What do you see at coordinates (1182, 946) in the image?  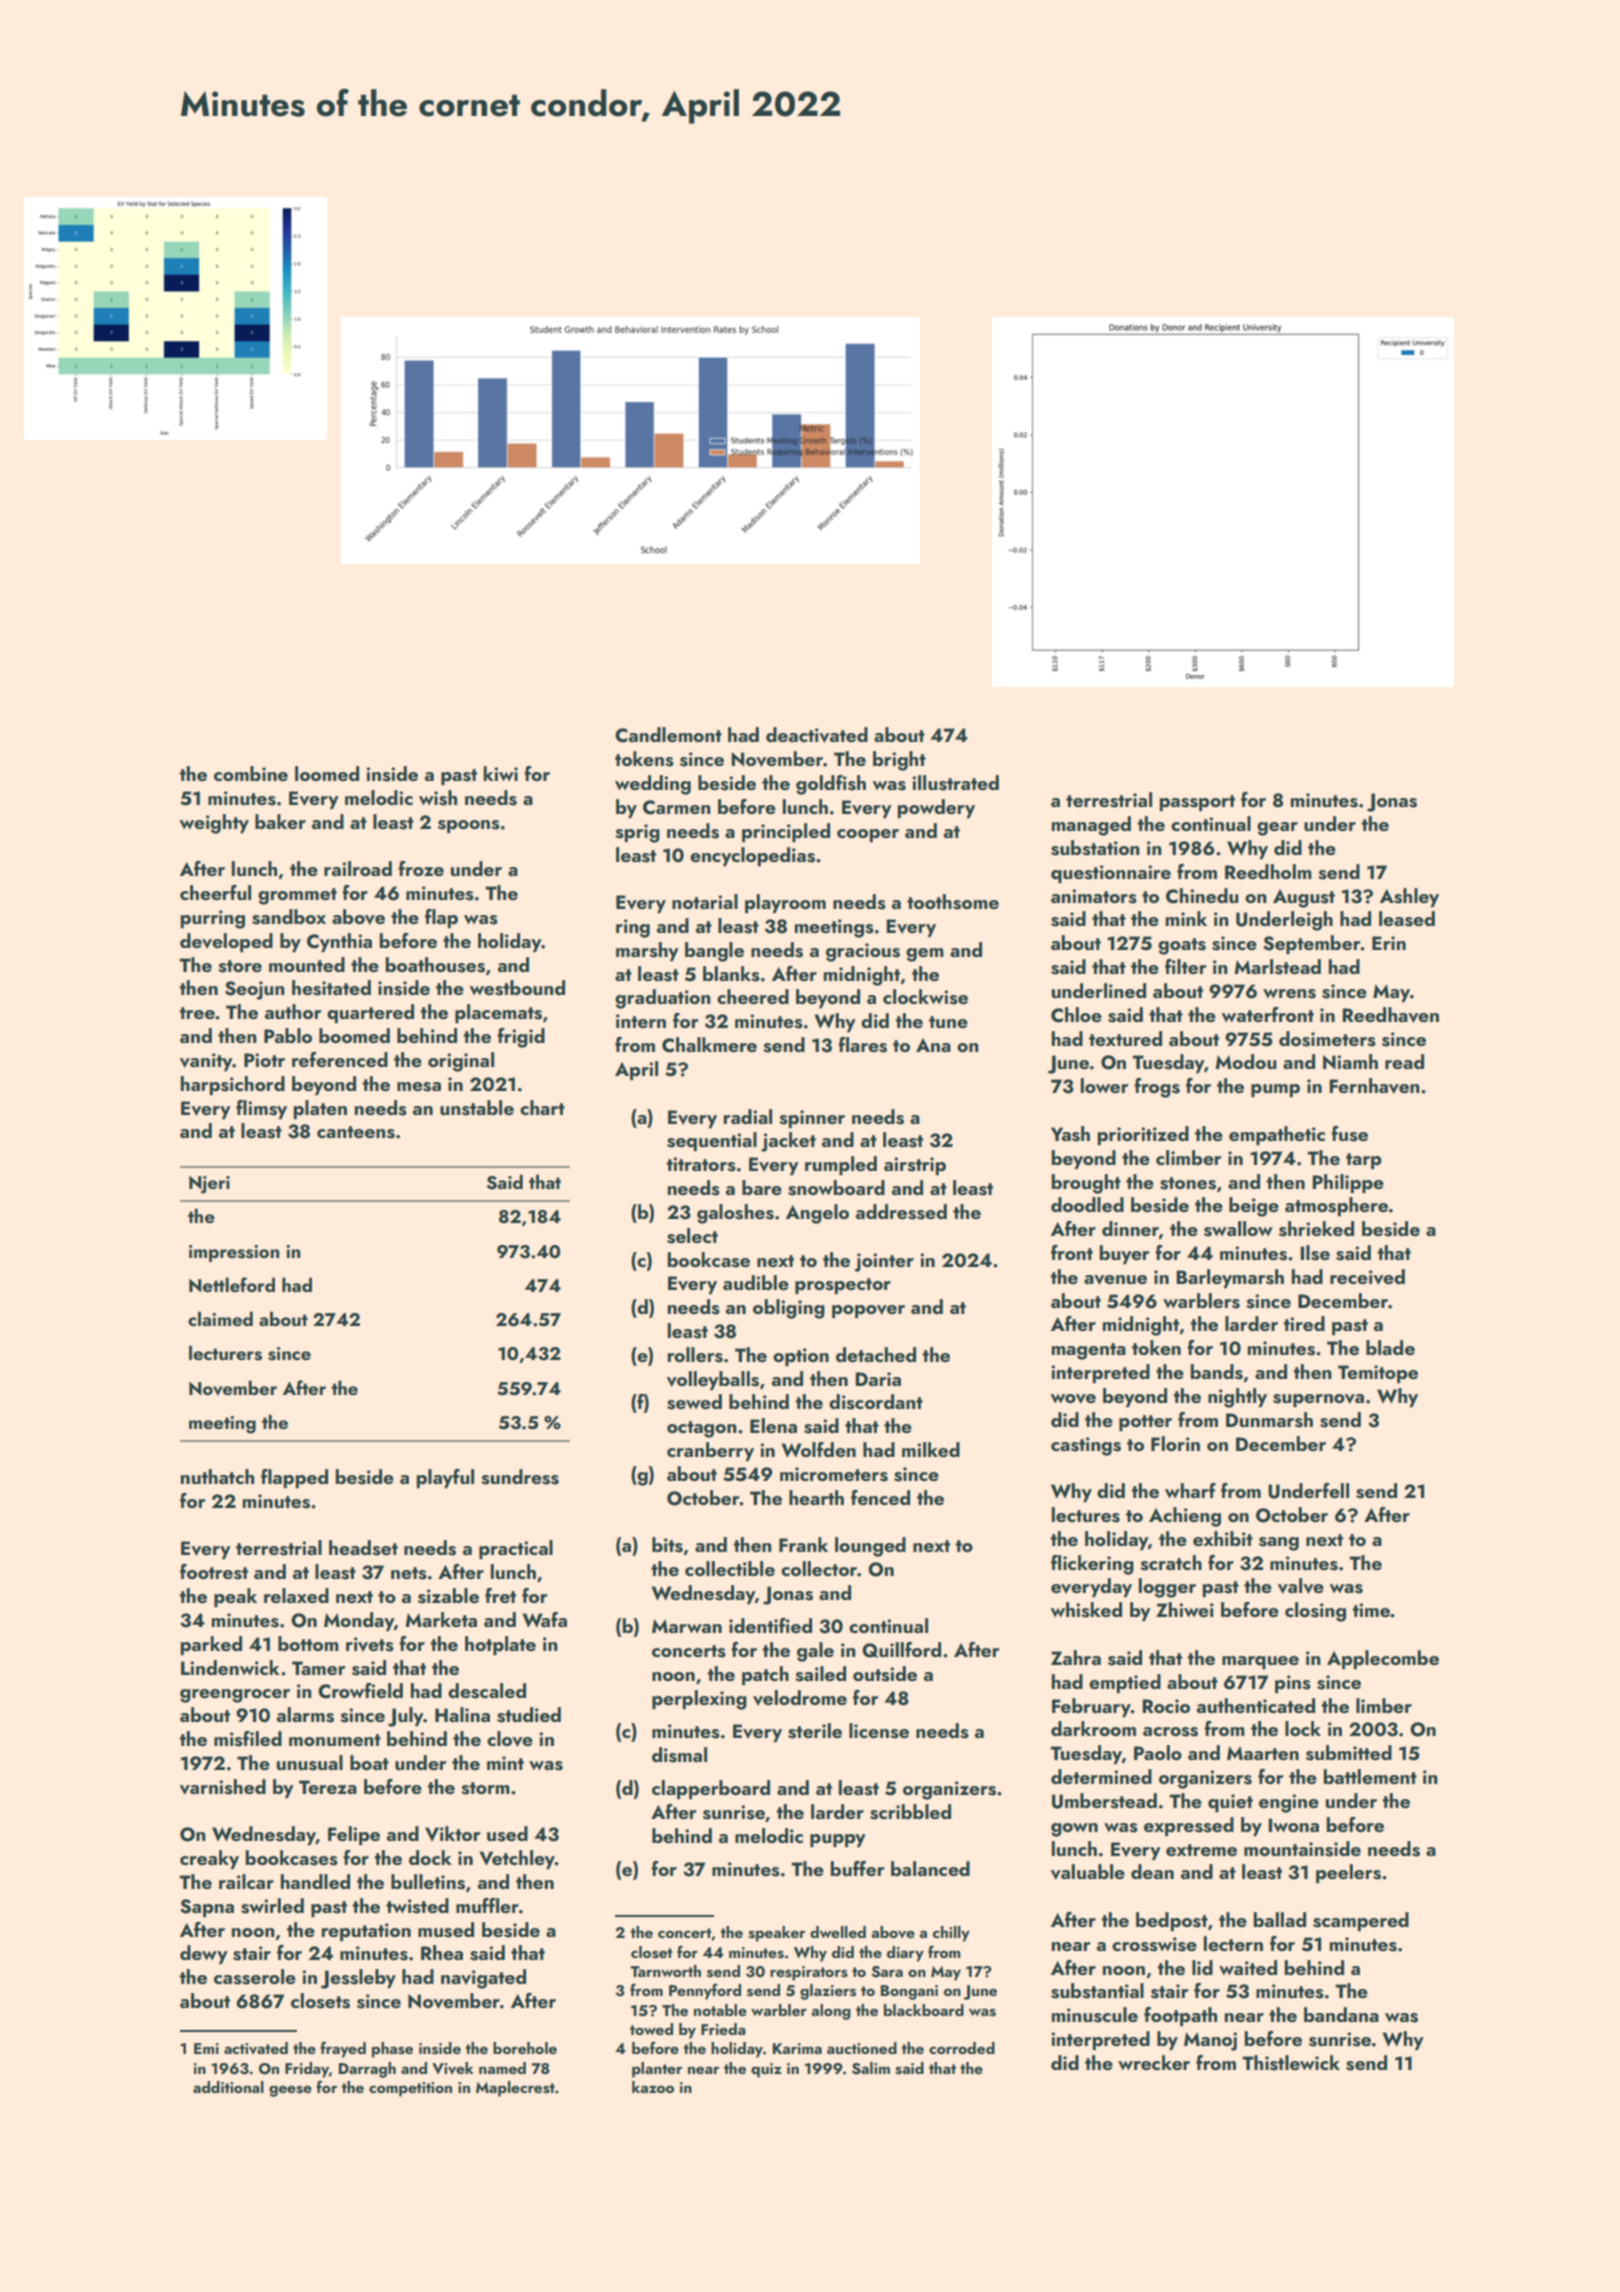 I see `goats` at bounding box center [1182, 946].
